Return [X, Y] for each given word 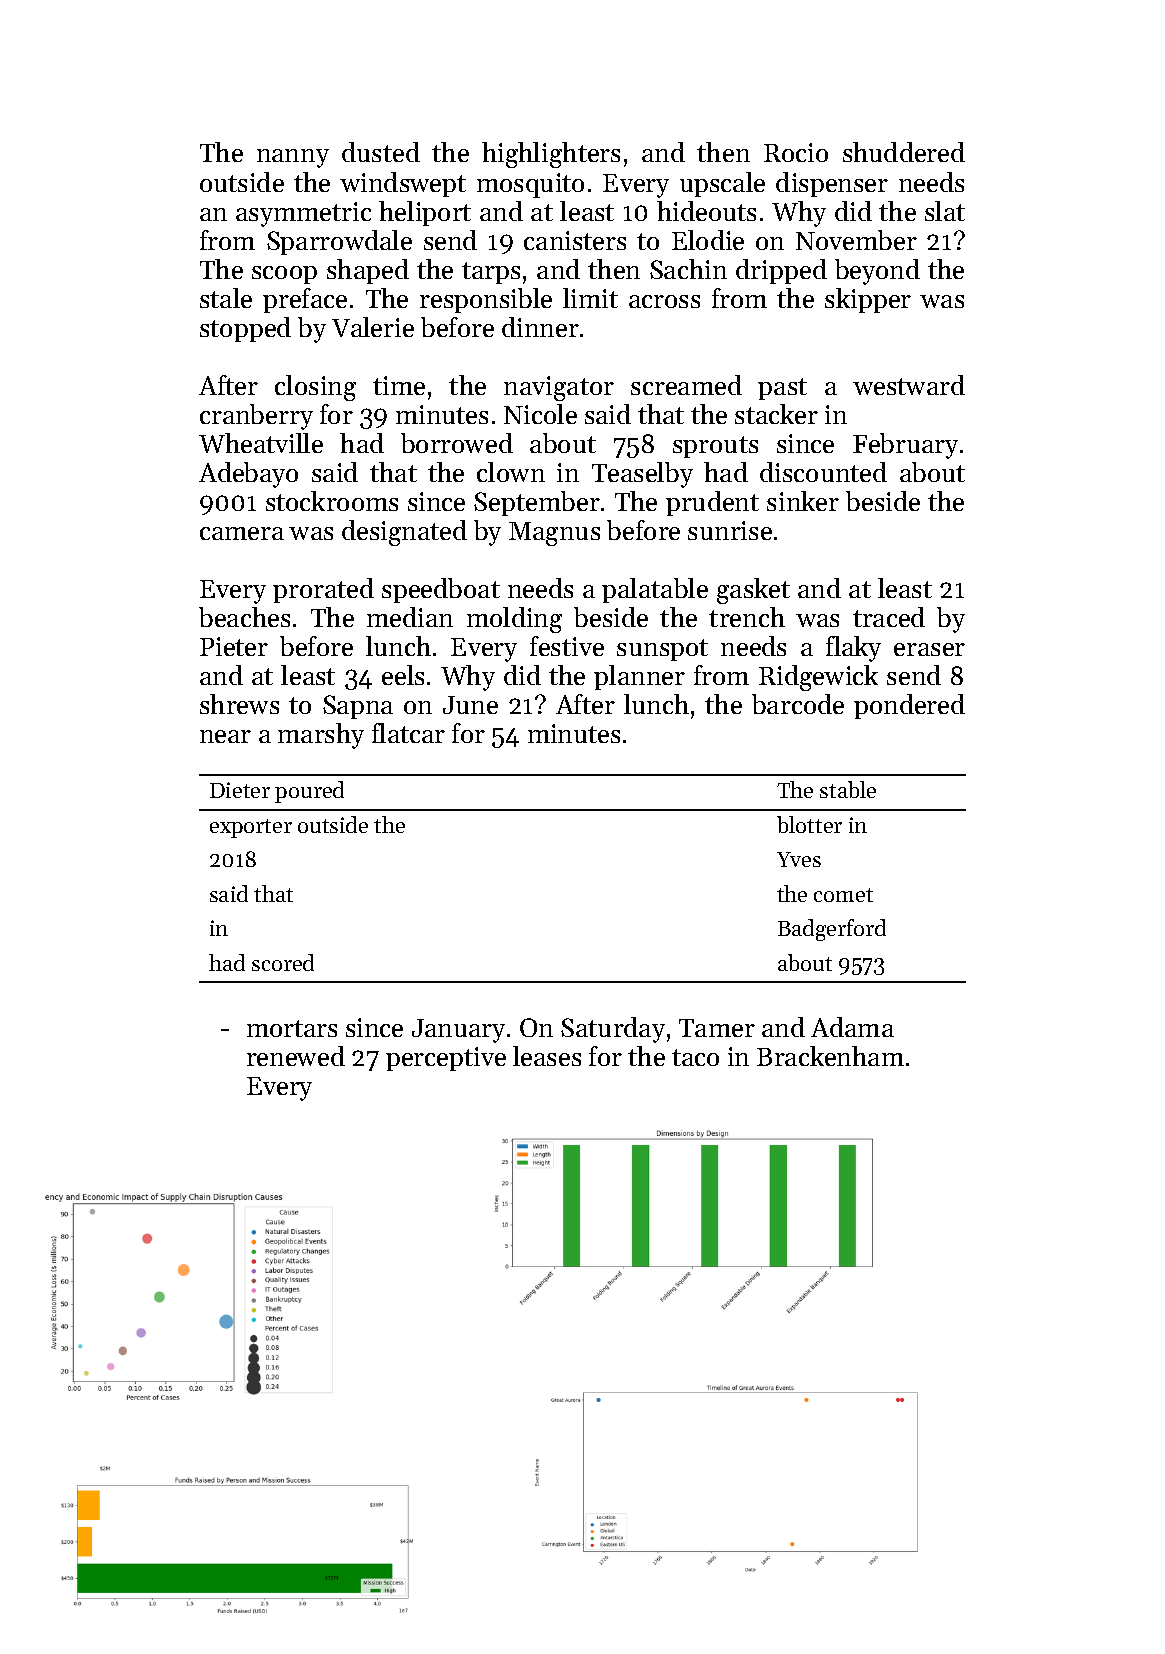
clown [511, 472]
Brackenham [830, 1056]
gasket [753, 591]
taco [695, 1057]
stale [226, 298]
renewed [296, 1056]
